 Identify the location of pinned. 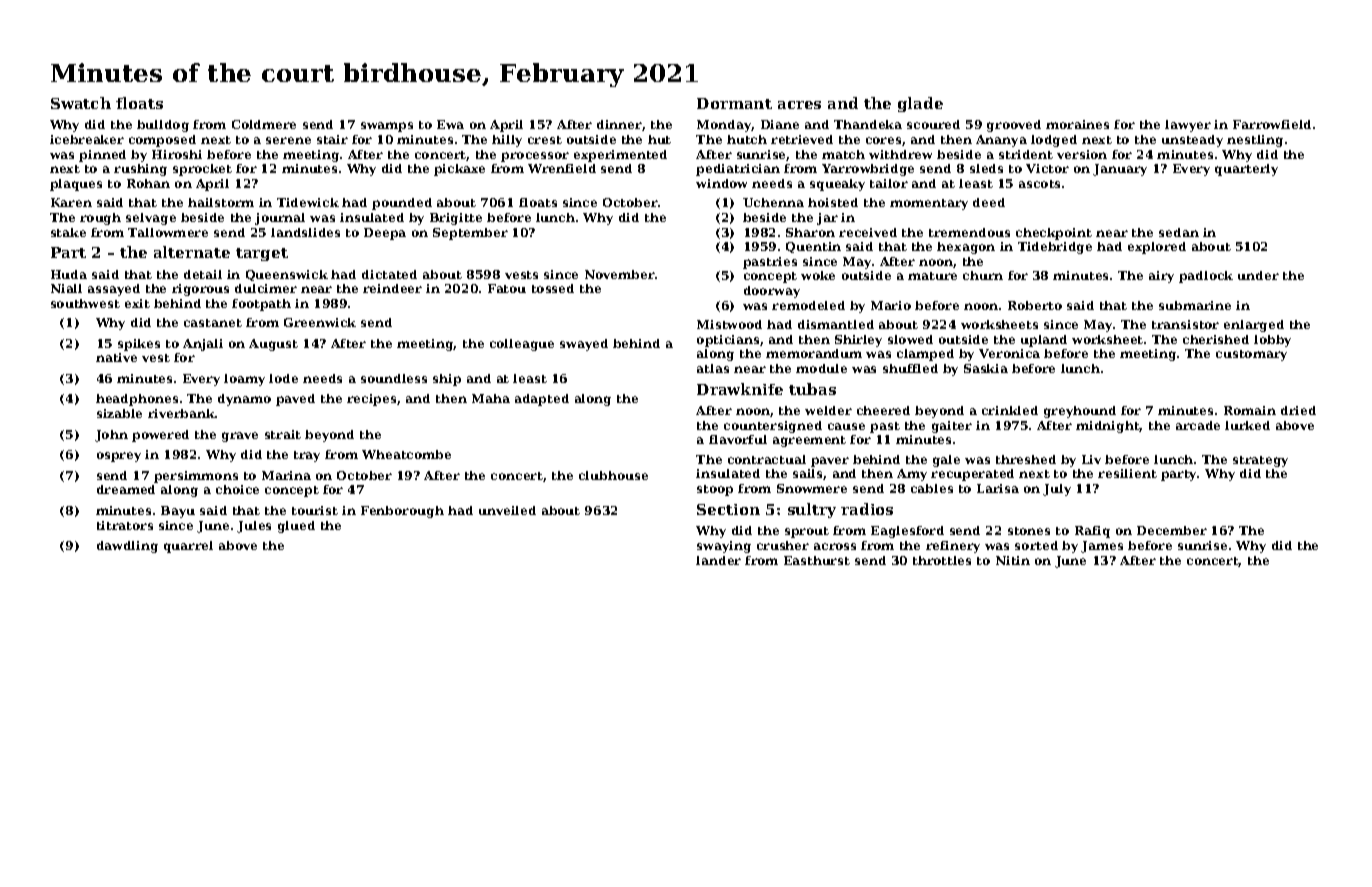
(102, 156).
